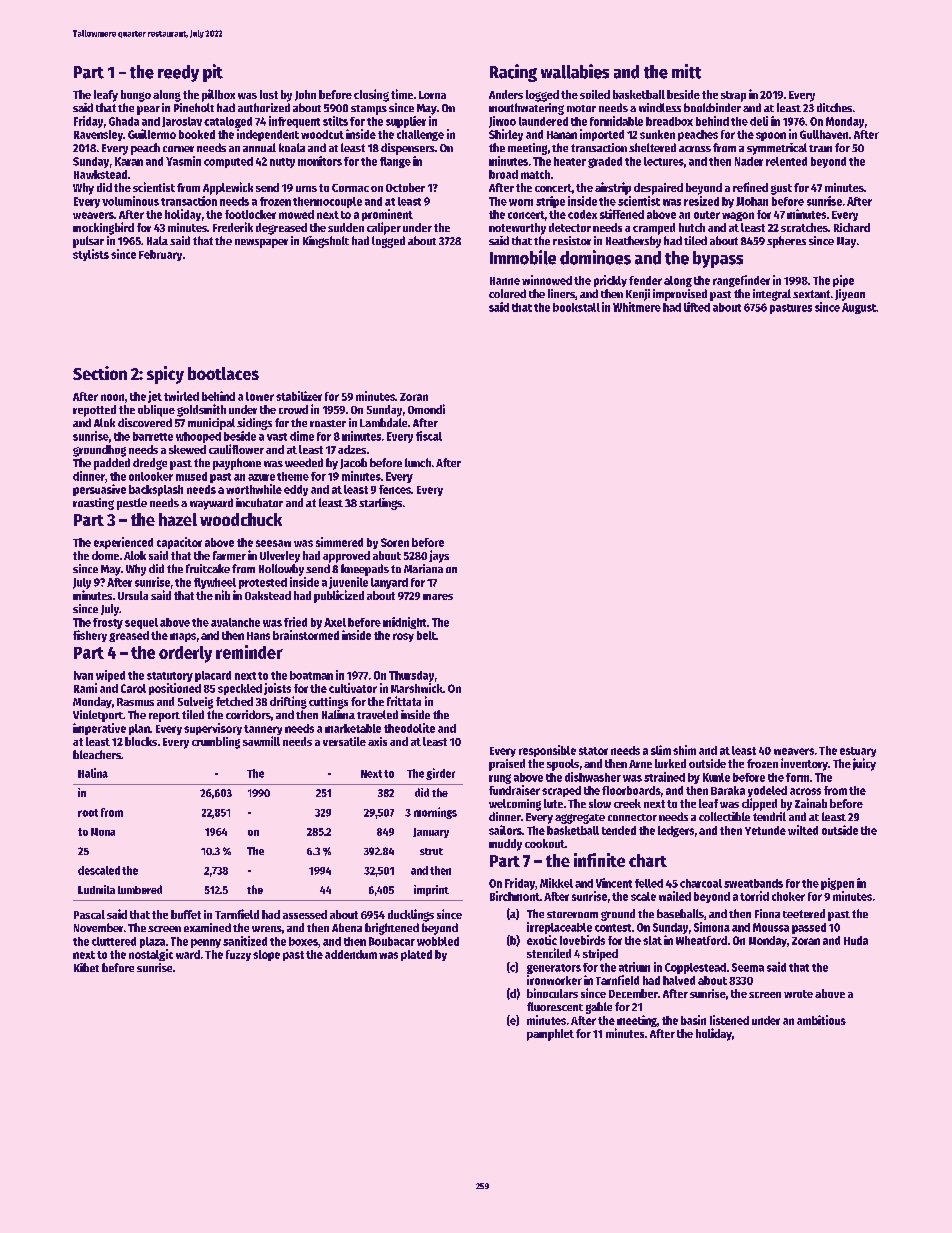 This document has width=952, height=1233. What do you see at coordinates (178, 73) in the document?
I see `reedy` at bounding box center [178, 73].
